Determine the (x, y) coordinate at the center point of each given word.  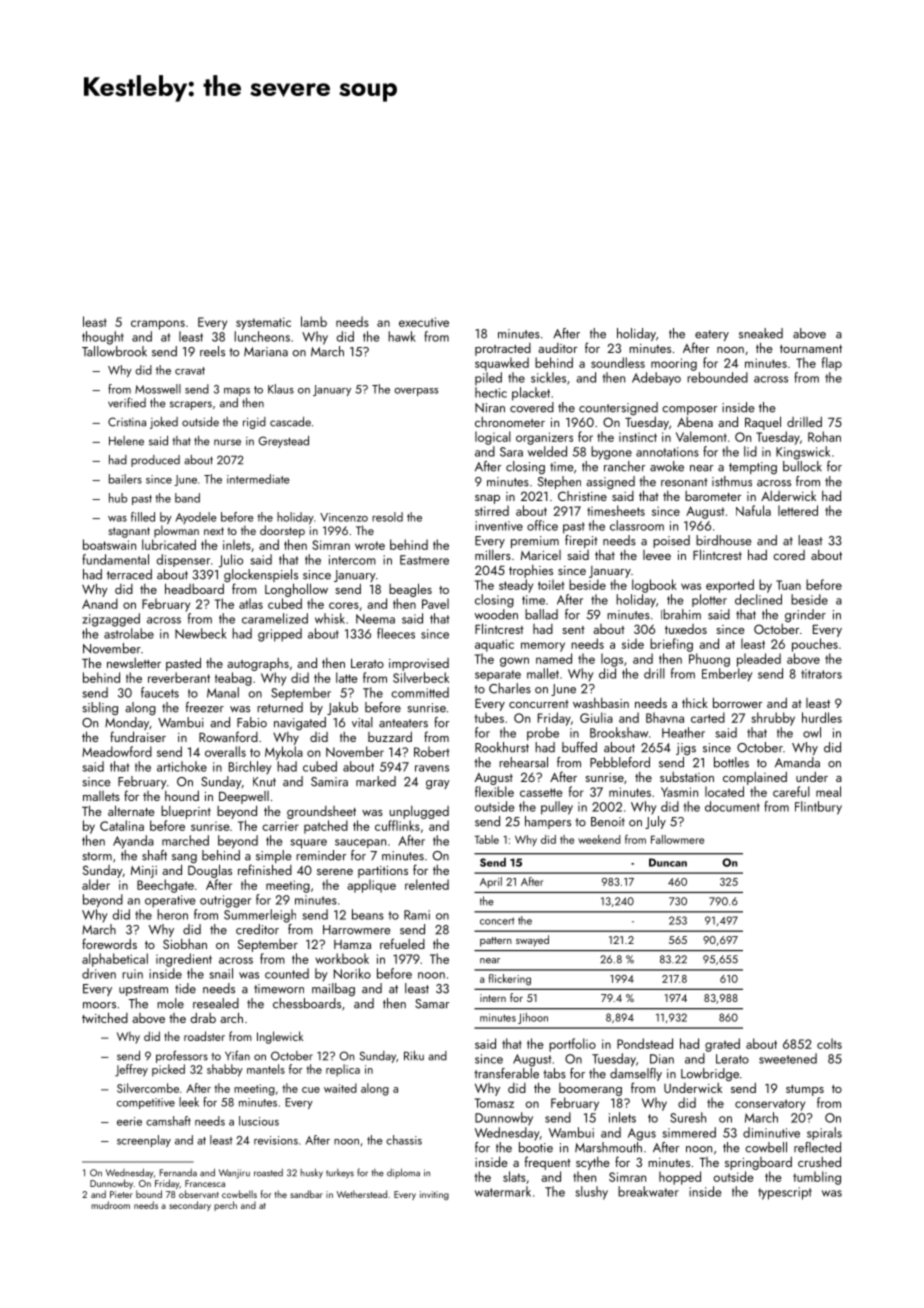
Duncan (668, 862)
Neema (375, 619)
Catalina (122, 825)
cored (789, 555)
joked (164, 423)
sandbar (306, 1194)
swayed (532, 941)
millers (493, 555)
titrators (821, 674)
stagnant (129, 532)
